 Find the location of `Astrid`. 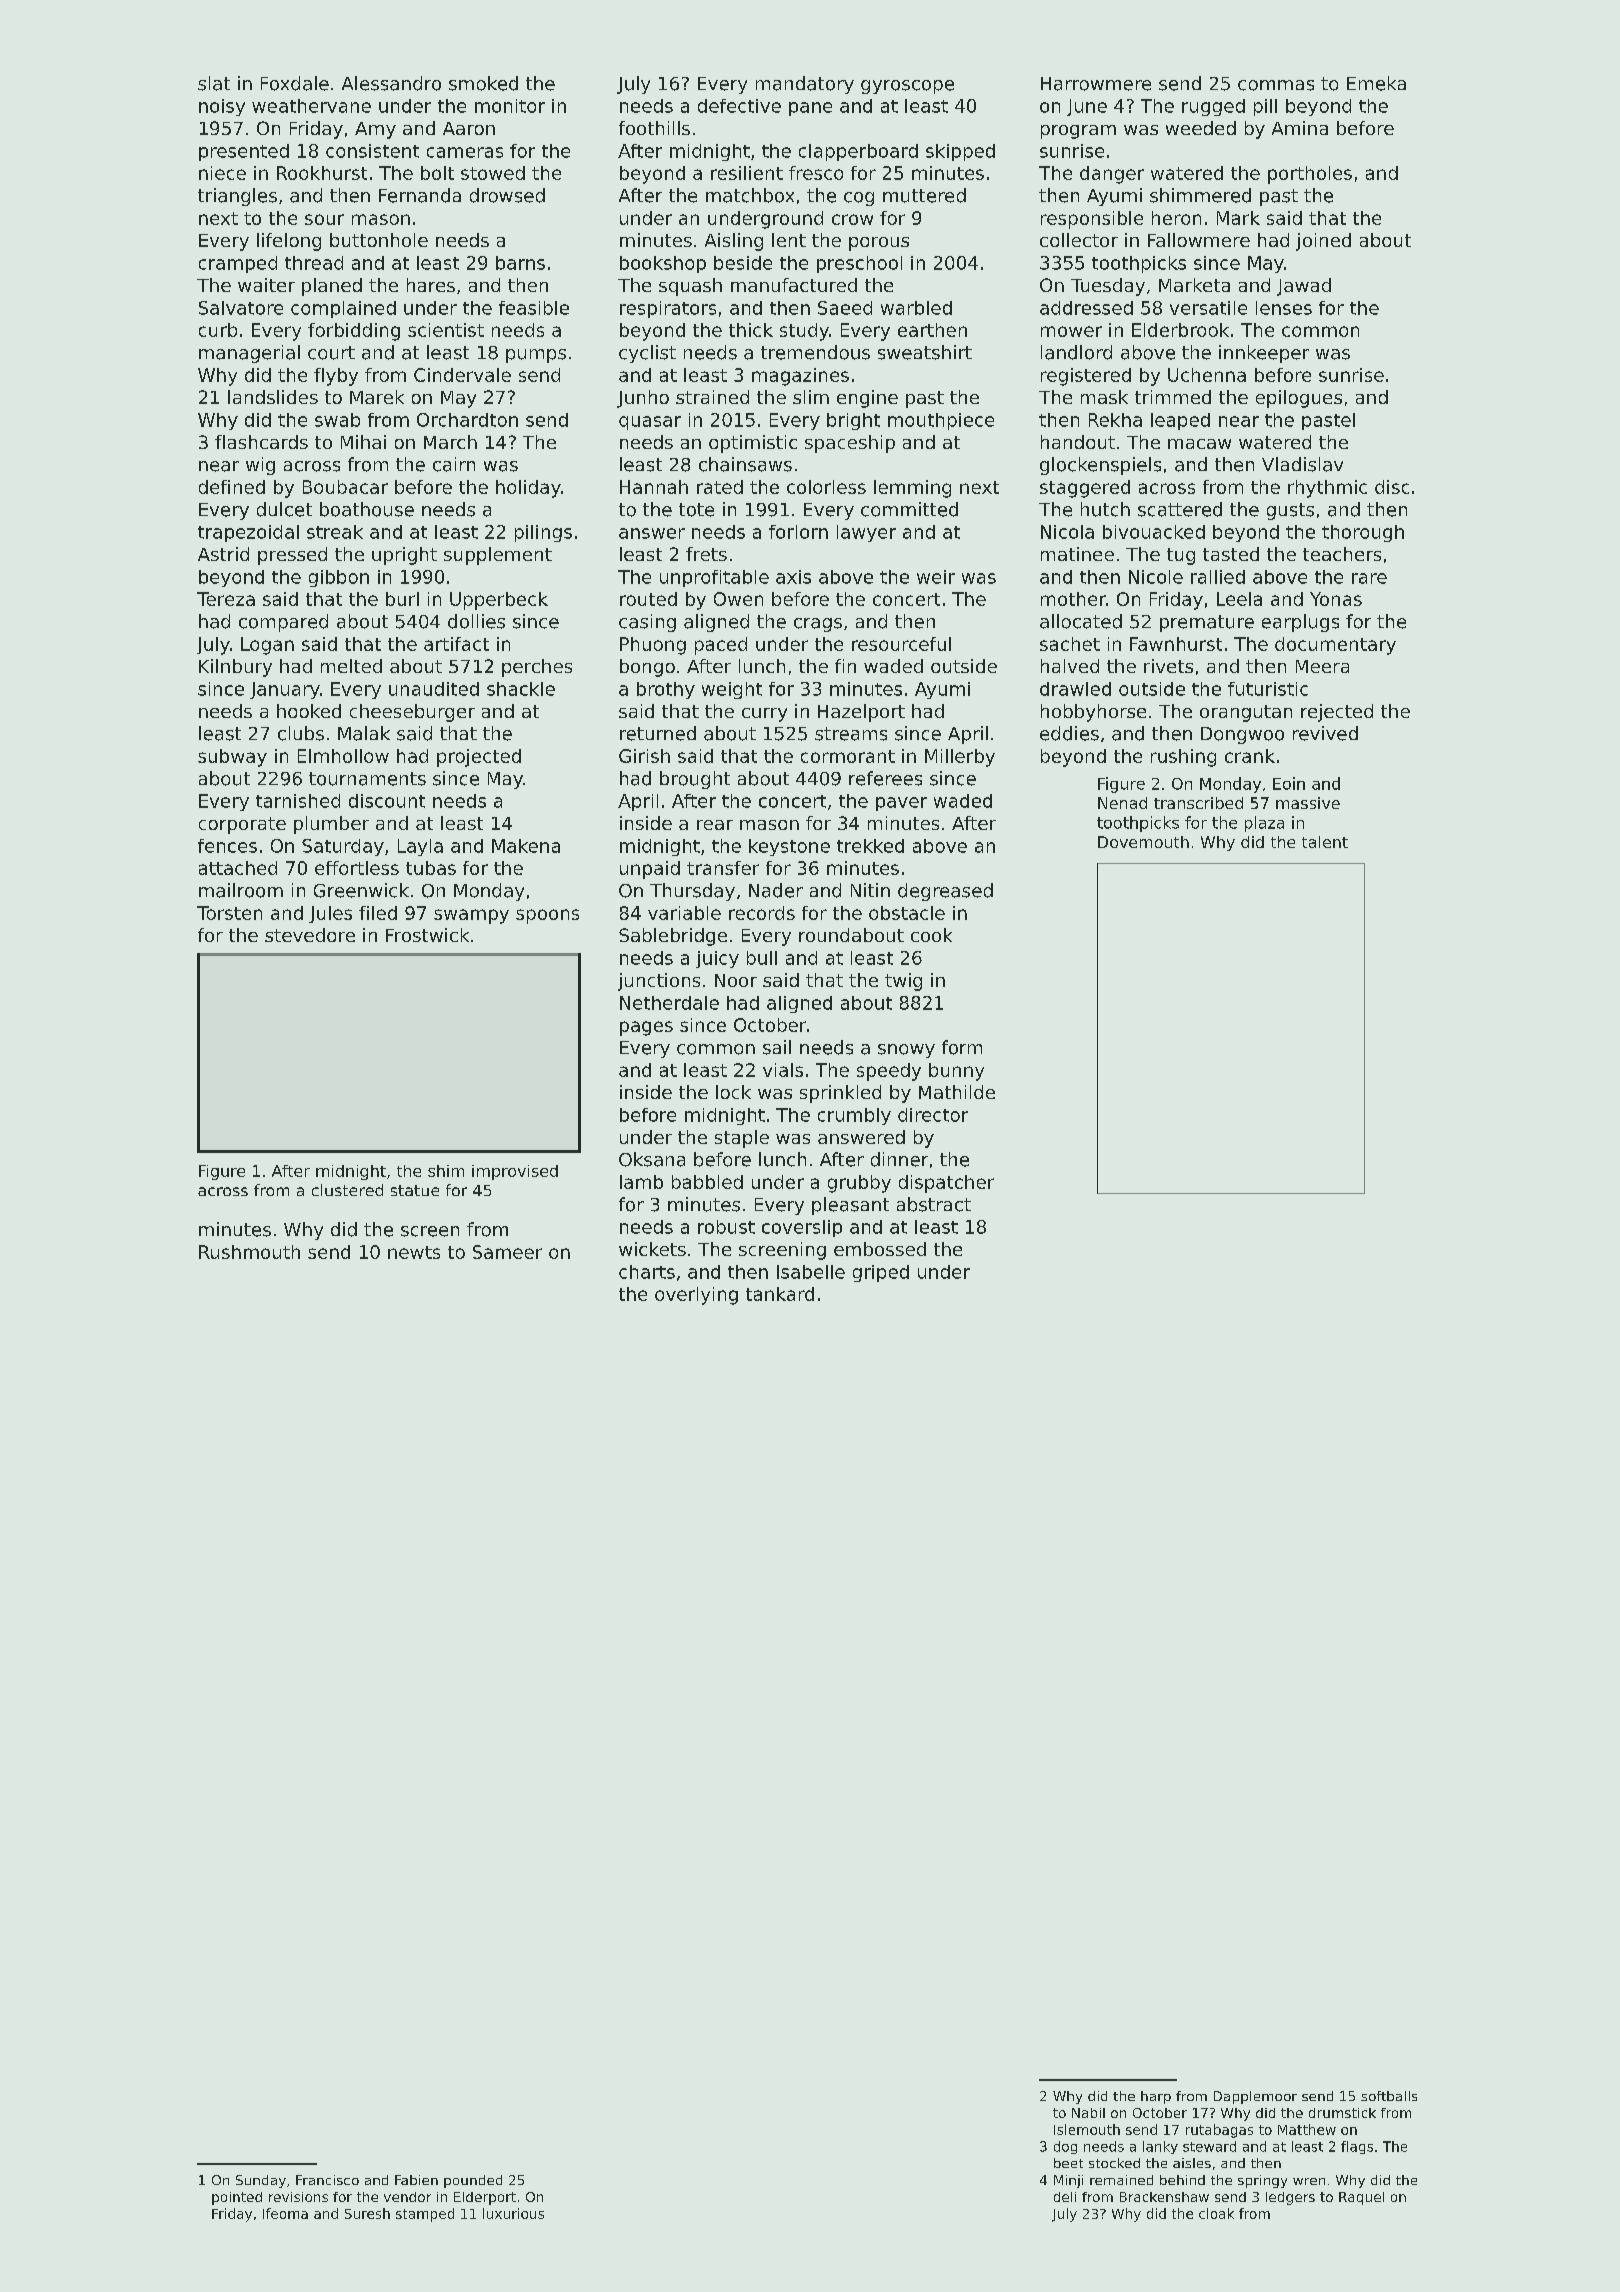

Astrid is located at coordinates (223, 554).
